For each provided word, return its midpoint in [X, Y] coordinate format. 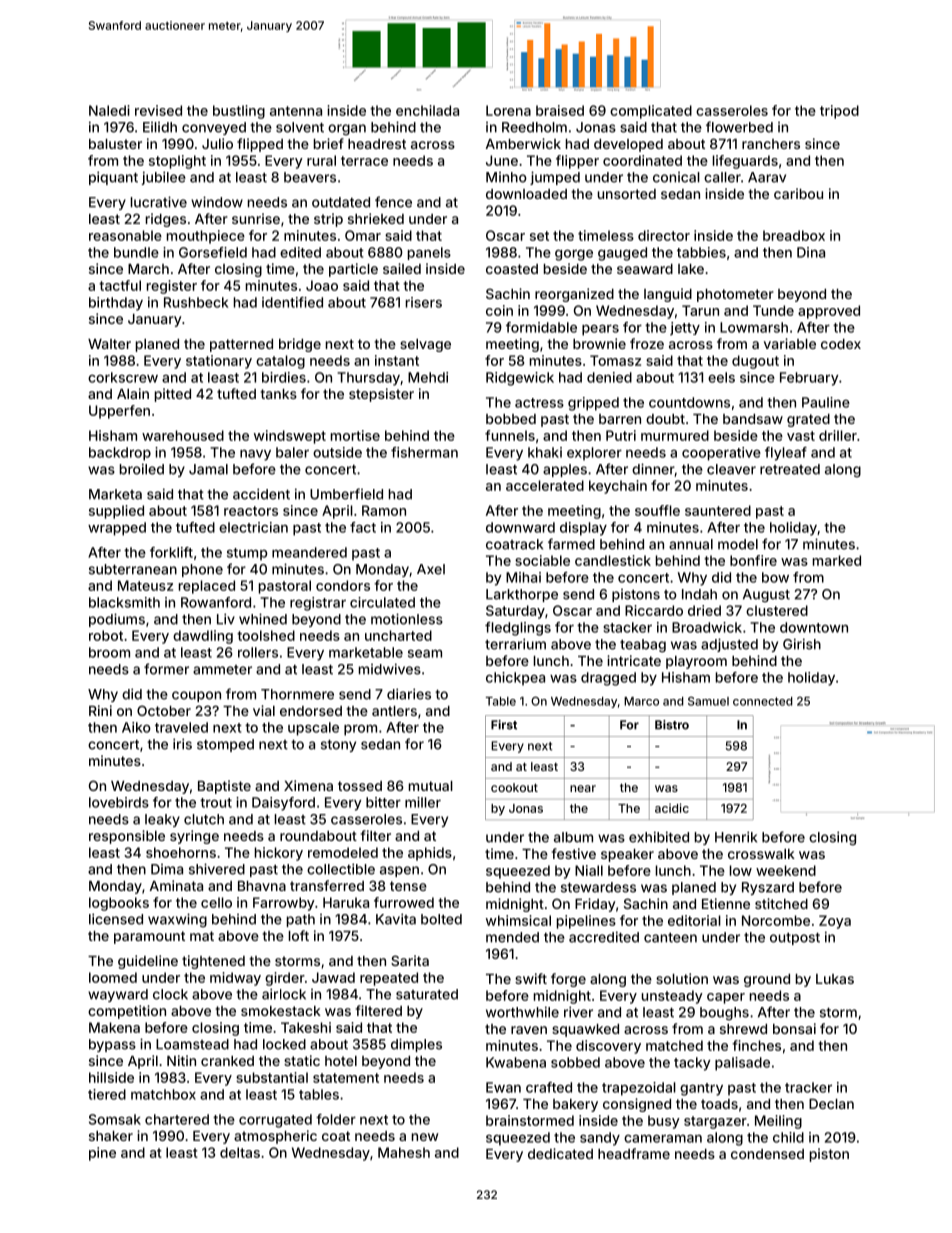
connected [763, 701]
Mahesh [404, 1152]
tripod [839, 112]
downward [520, 527]
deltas [240, 1152]
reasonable [125, 235]
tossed [360, 786]
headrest [377, 144]
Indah [699, 594]
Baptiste [224, 787]
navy [255, 455]
